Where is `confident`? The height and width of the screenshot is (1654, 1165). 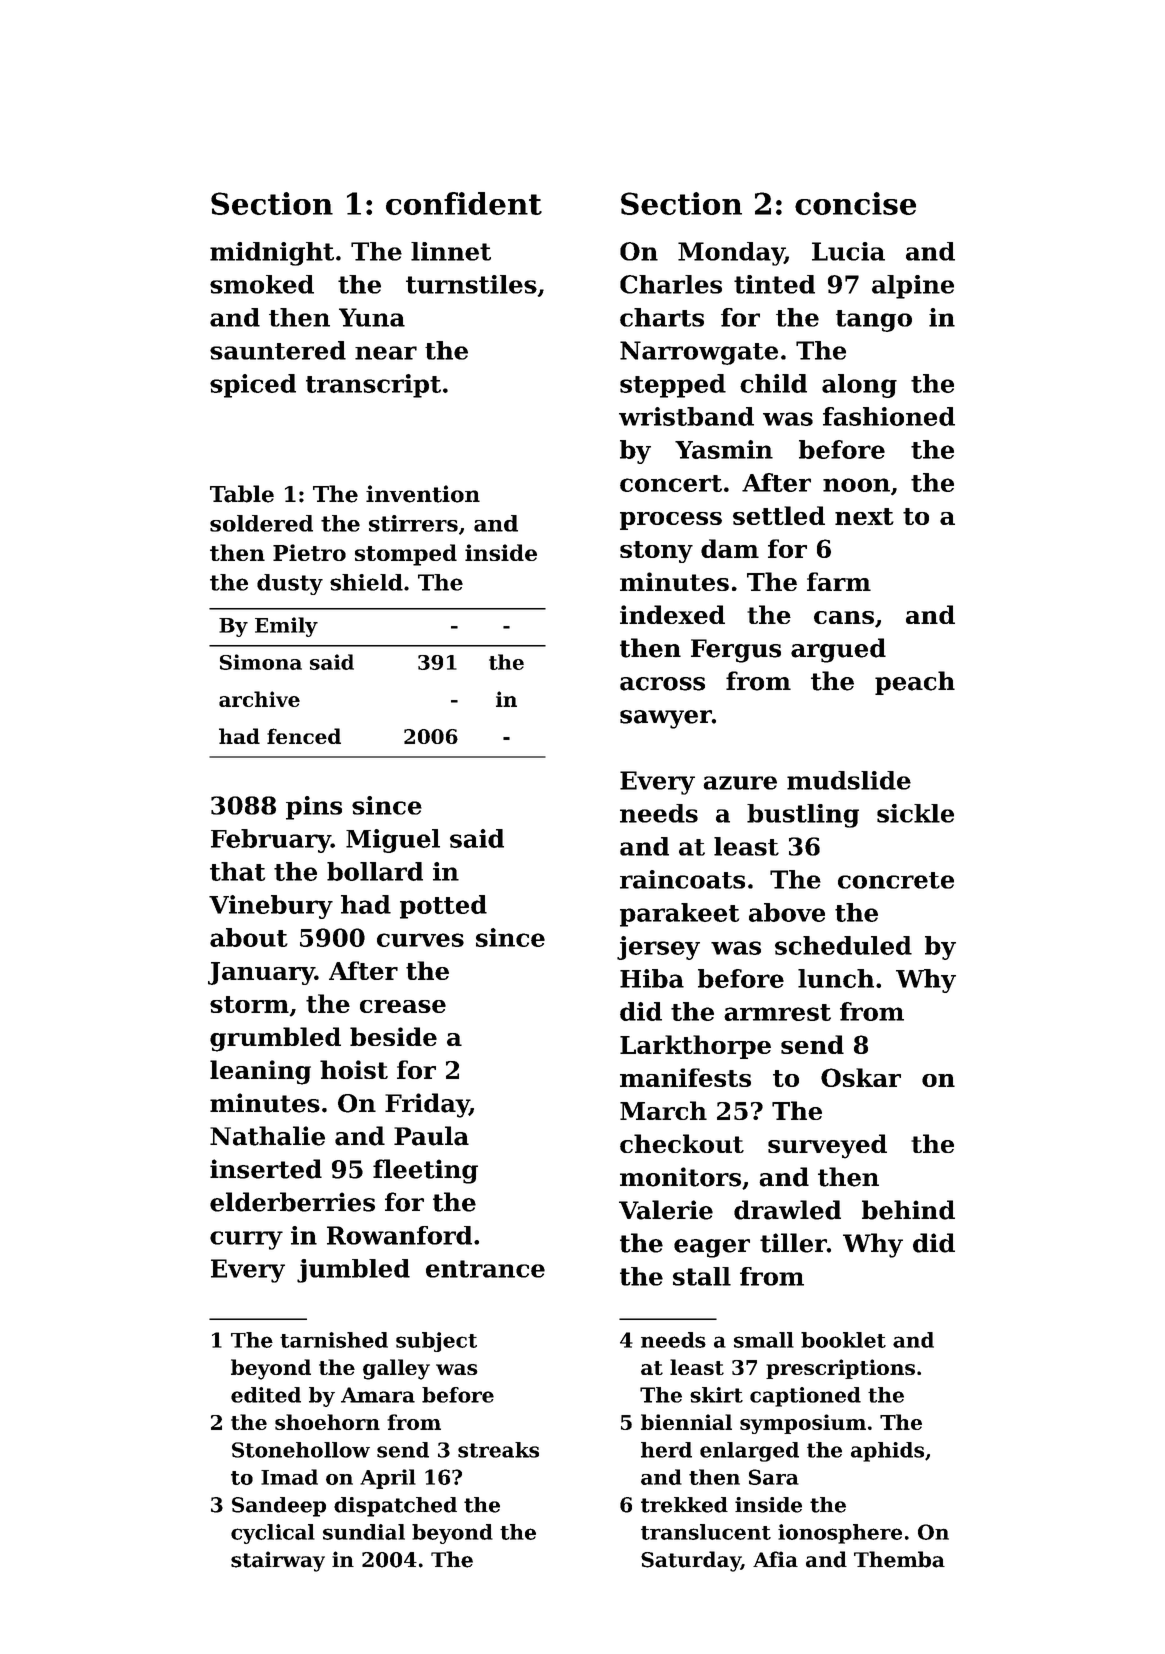 confident is located at coordinates (464, 203).
